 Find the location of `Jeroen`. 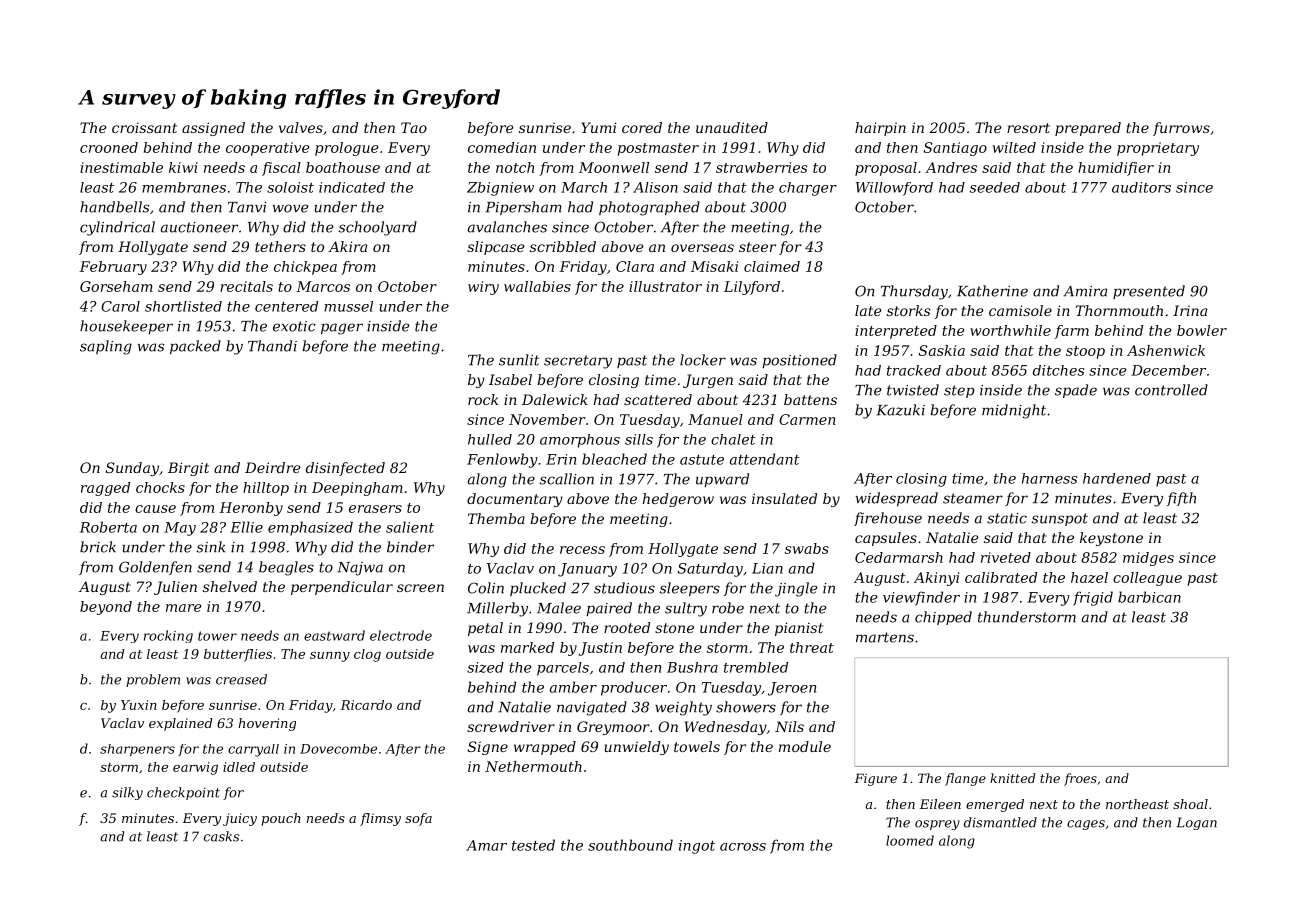

Jeroen is located at coordinates (792, 689).
